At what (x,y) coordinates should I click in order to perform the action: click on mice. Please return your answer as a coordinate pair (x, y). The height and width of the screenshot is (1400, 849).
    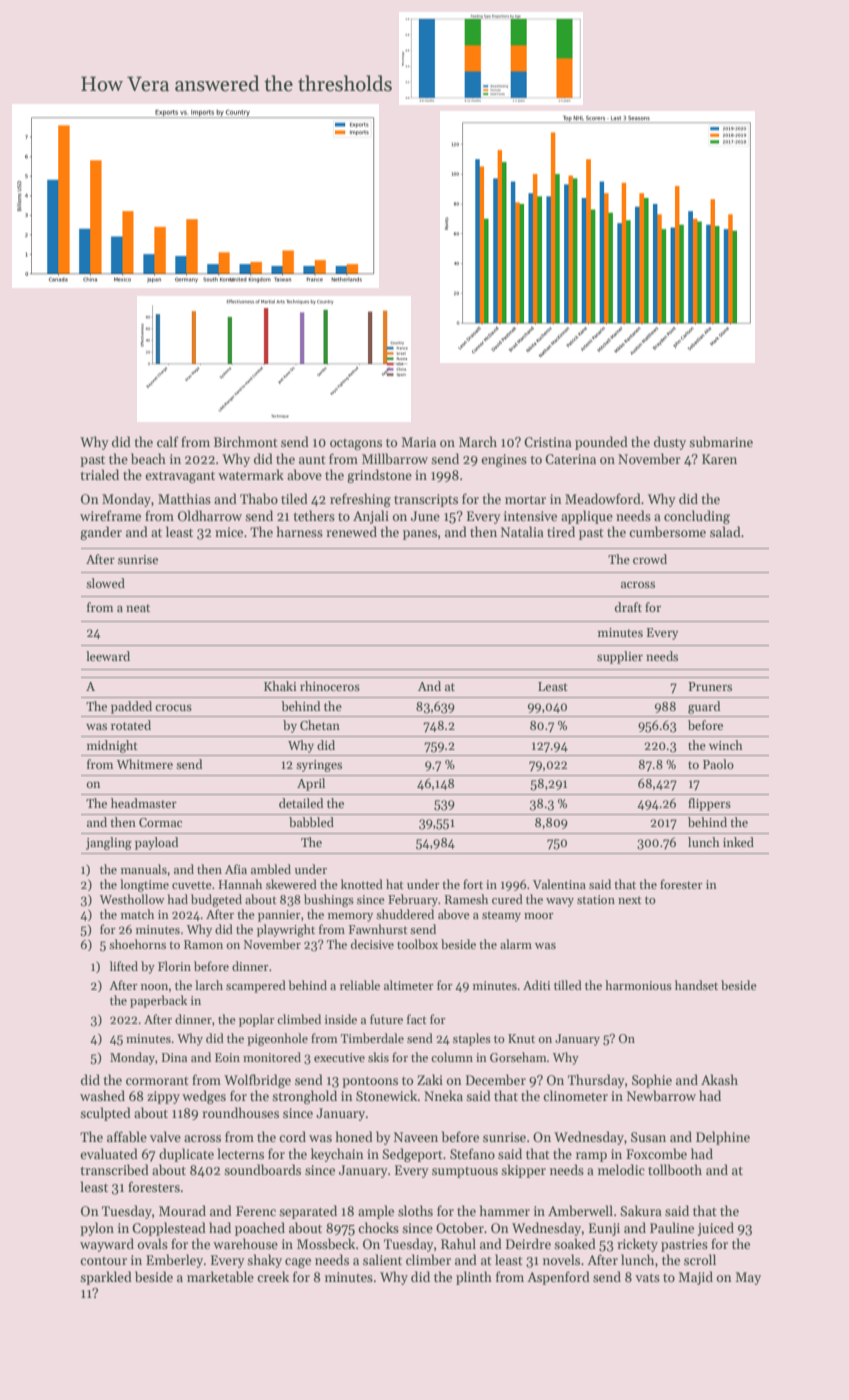
    Looking at the image, I should click on (229, 532).
